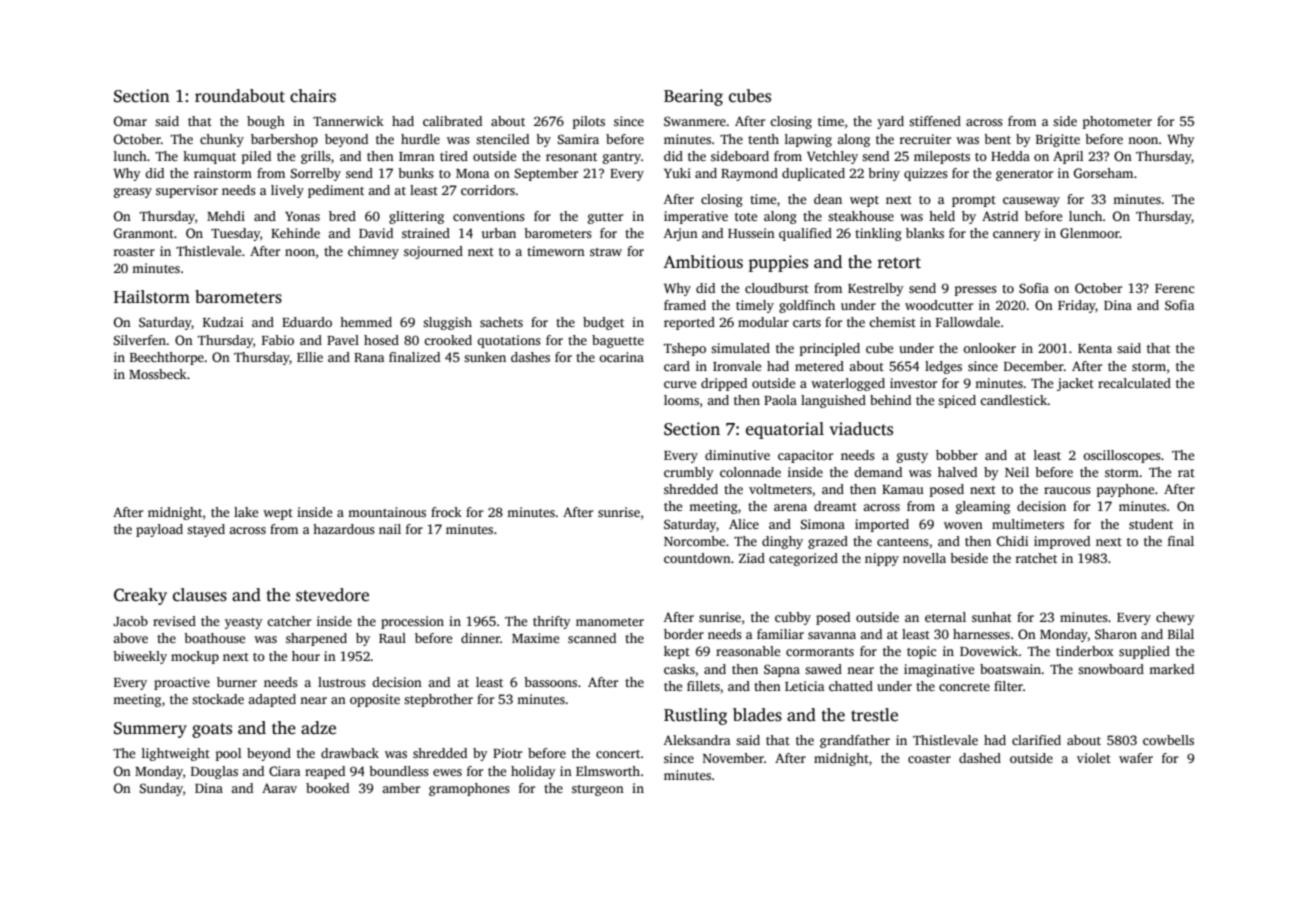 Image resolution: width=1308 pixels, height=924 pixels. What do you see at coordinates (279, 788) in the document?
I see `Aarav` at bounding box center [279, 788].
